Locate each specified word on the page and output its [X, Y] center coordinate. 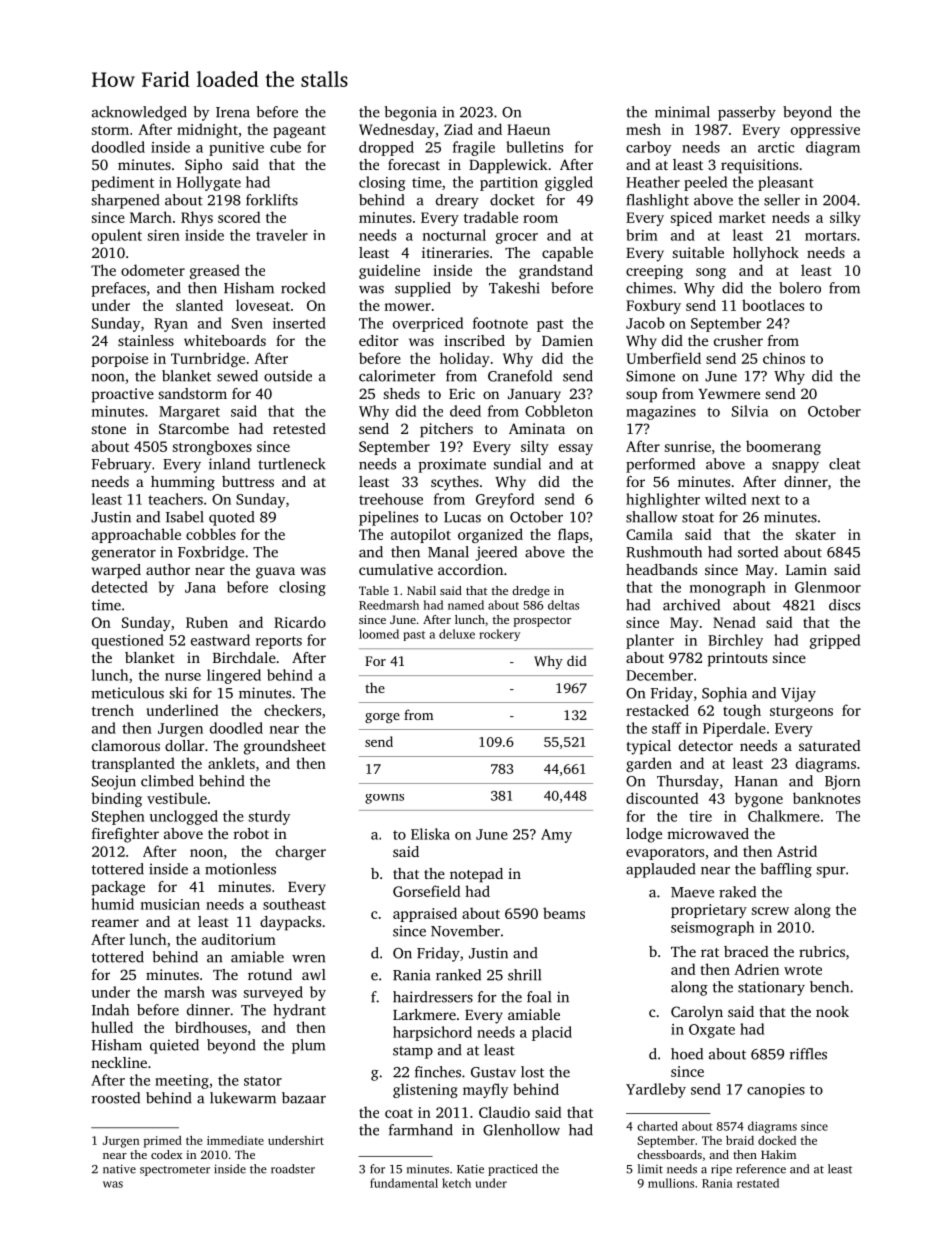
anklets [231, 763]
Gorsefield [426, 891]
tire [700, 816]
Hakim [778, 1154]
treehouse [391, 499]
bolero [800, 288]
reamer [115, 923]
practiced [513, 1170]
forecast [414, 164]
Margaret [189, 413]
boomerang [783, 447]
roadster [293, 1169]
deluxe [457, 634]
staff [667, 728]
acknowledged [139, 113]
